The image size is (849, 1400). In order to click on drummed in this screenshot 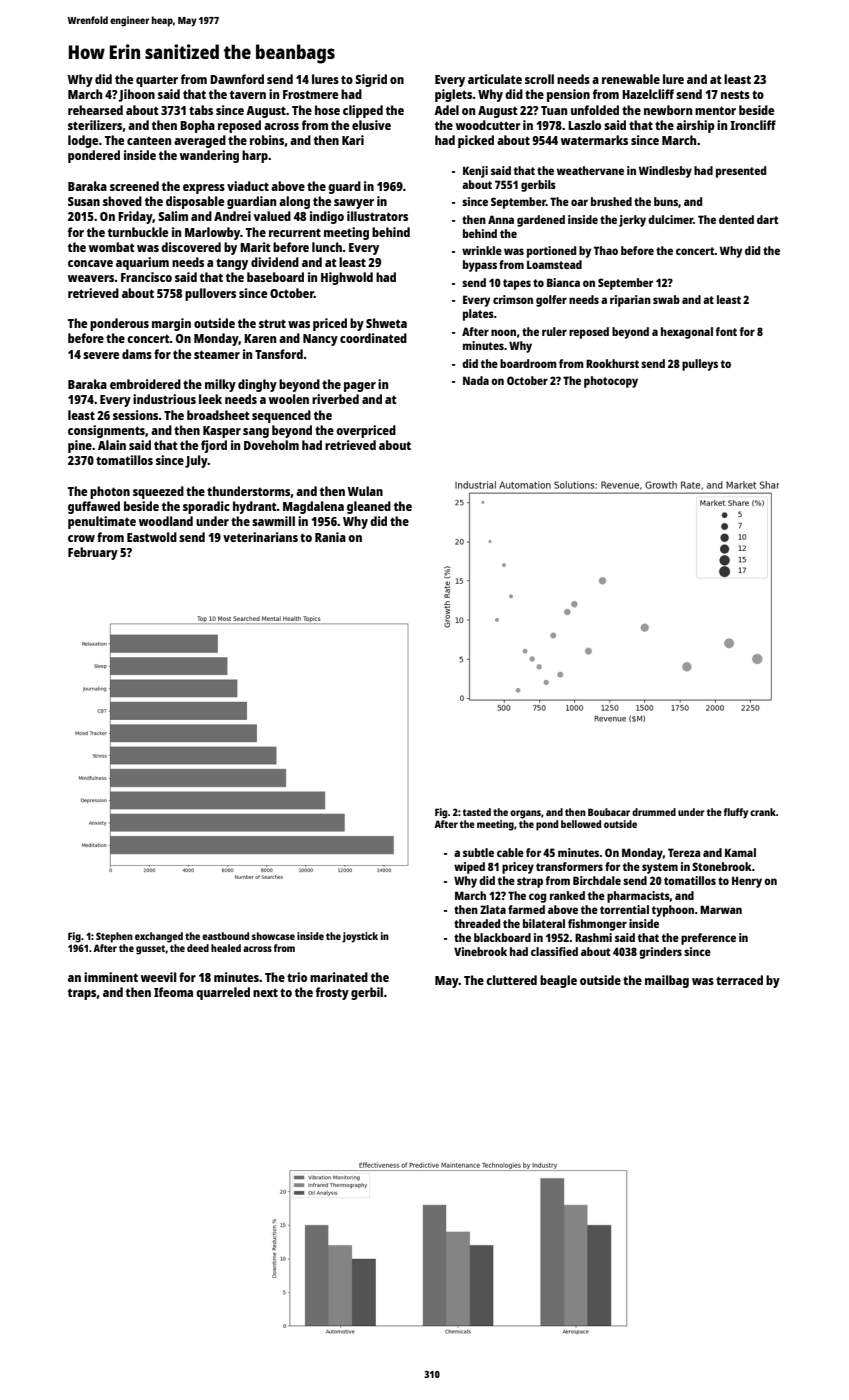, I will do `click(654, 812)`.
